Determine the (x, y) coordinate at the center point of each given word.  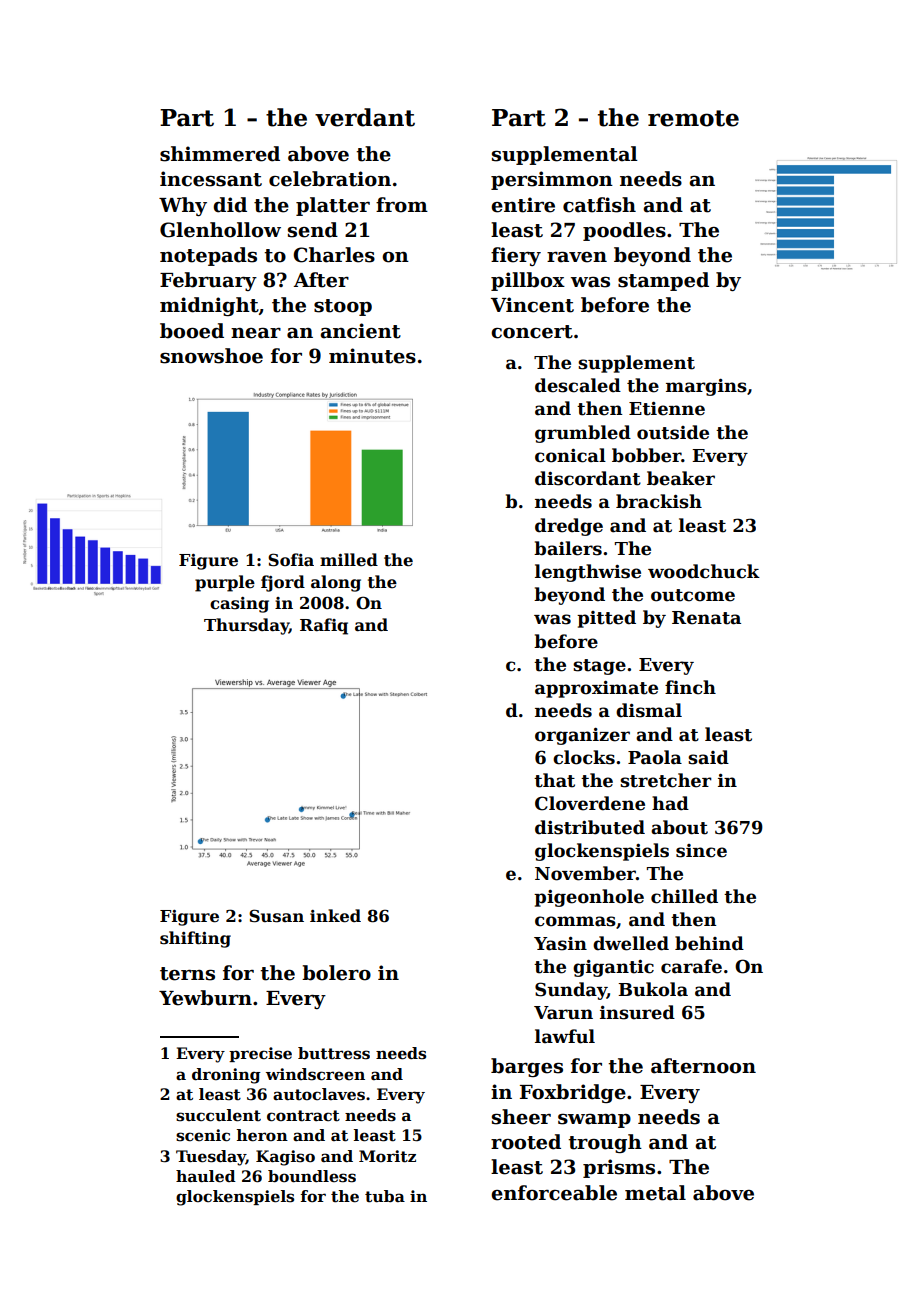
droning (226, 1076)
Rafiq (324, 626)
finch (690, 687)
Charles (334, 255)
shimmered (220, 154)
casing (239, 605)
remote (693, 118)
